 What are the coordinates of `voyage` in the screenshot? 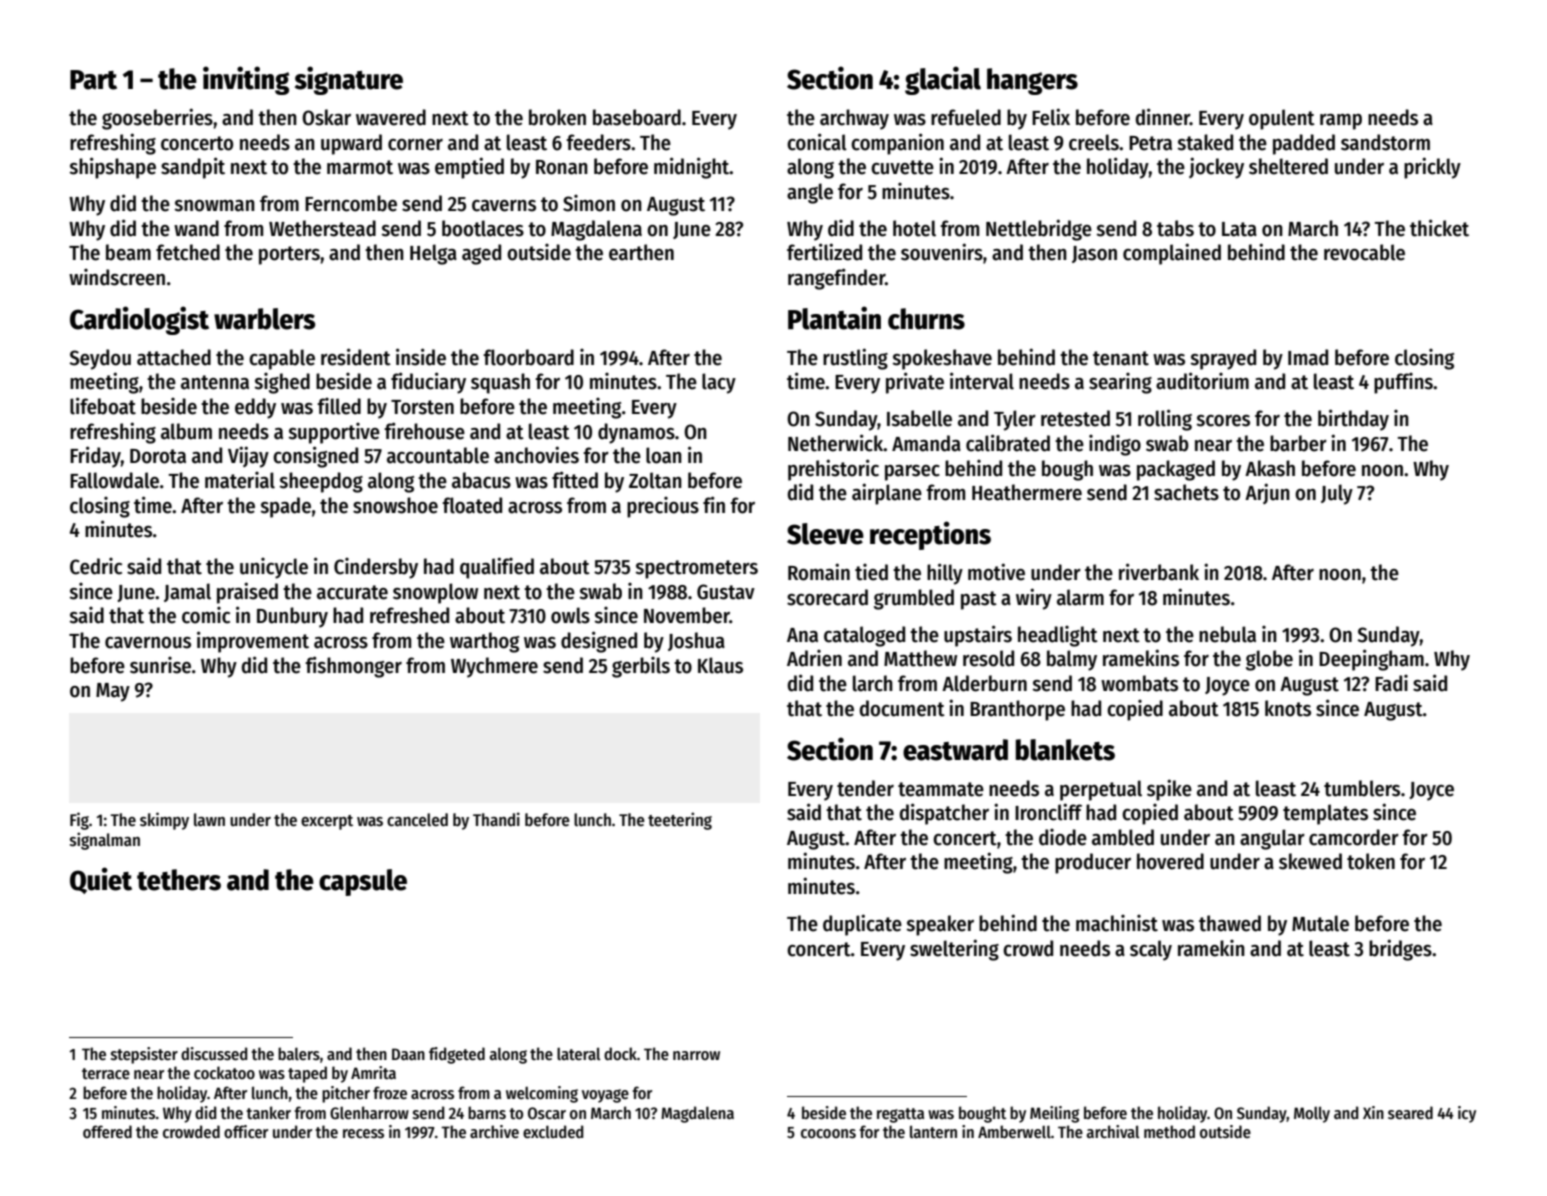 It's located at (605, 1096).
